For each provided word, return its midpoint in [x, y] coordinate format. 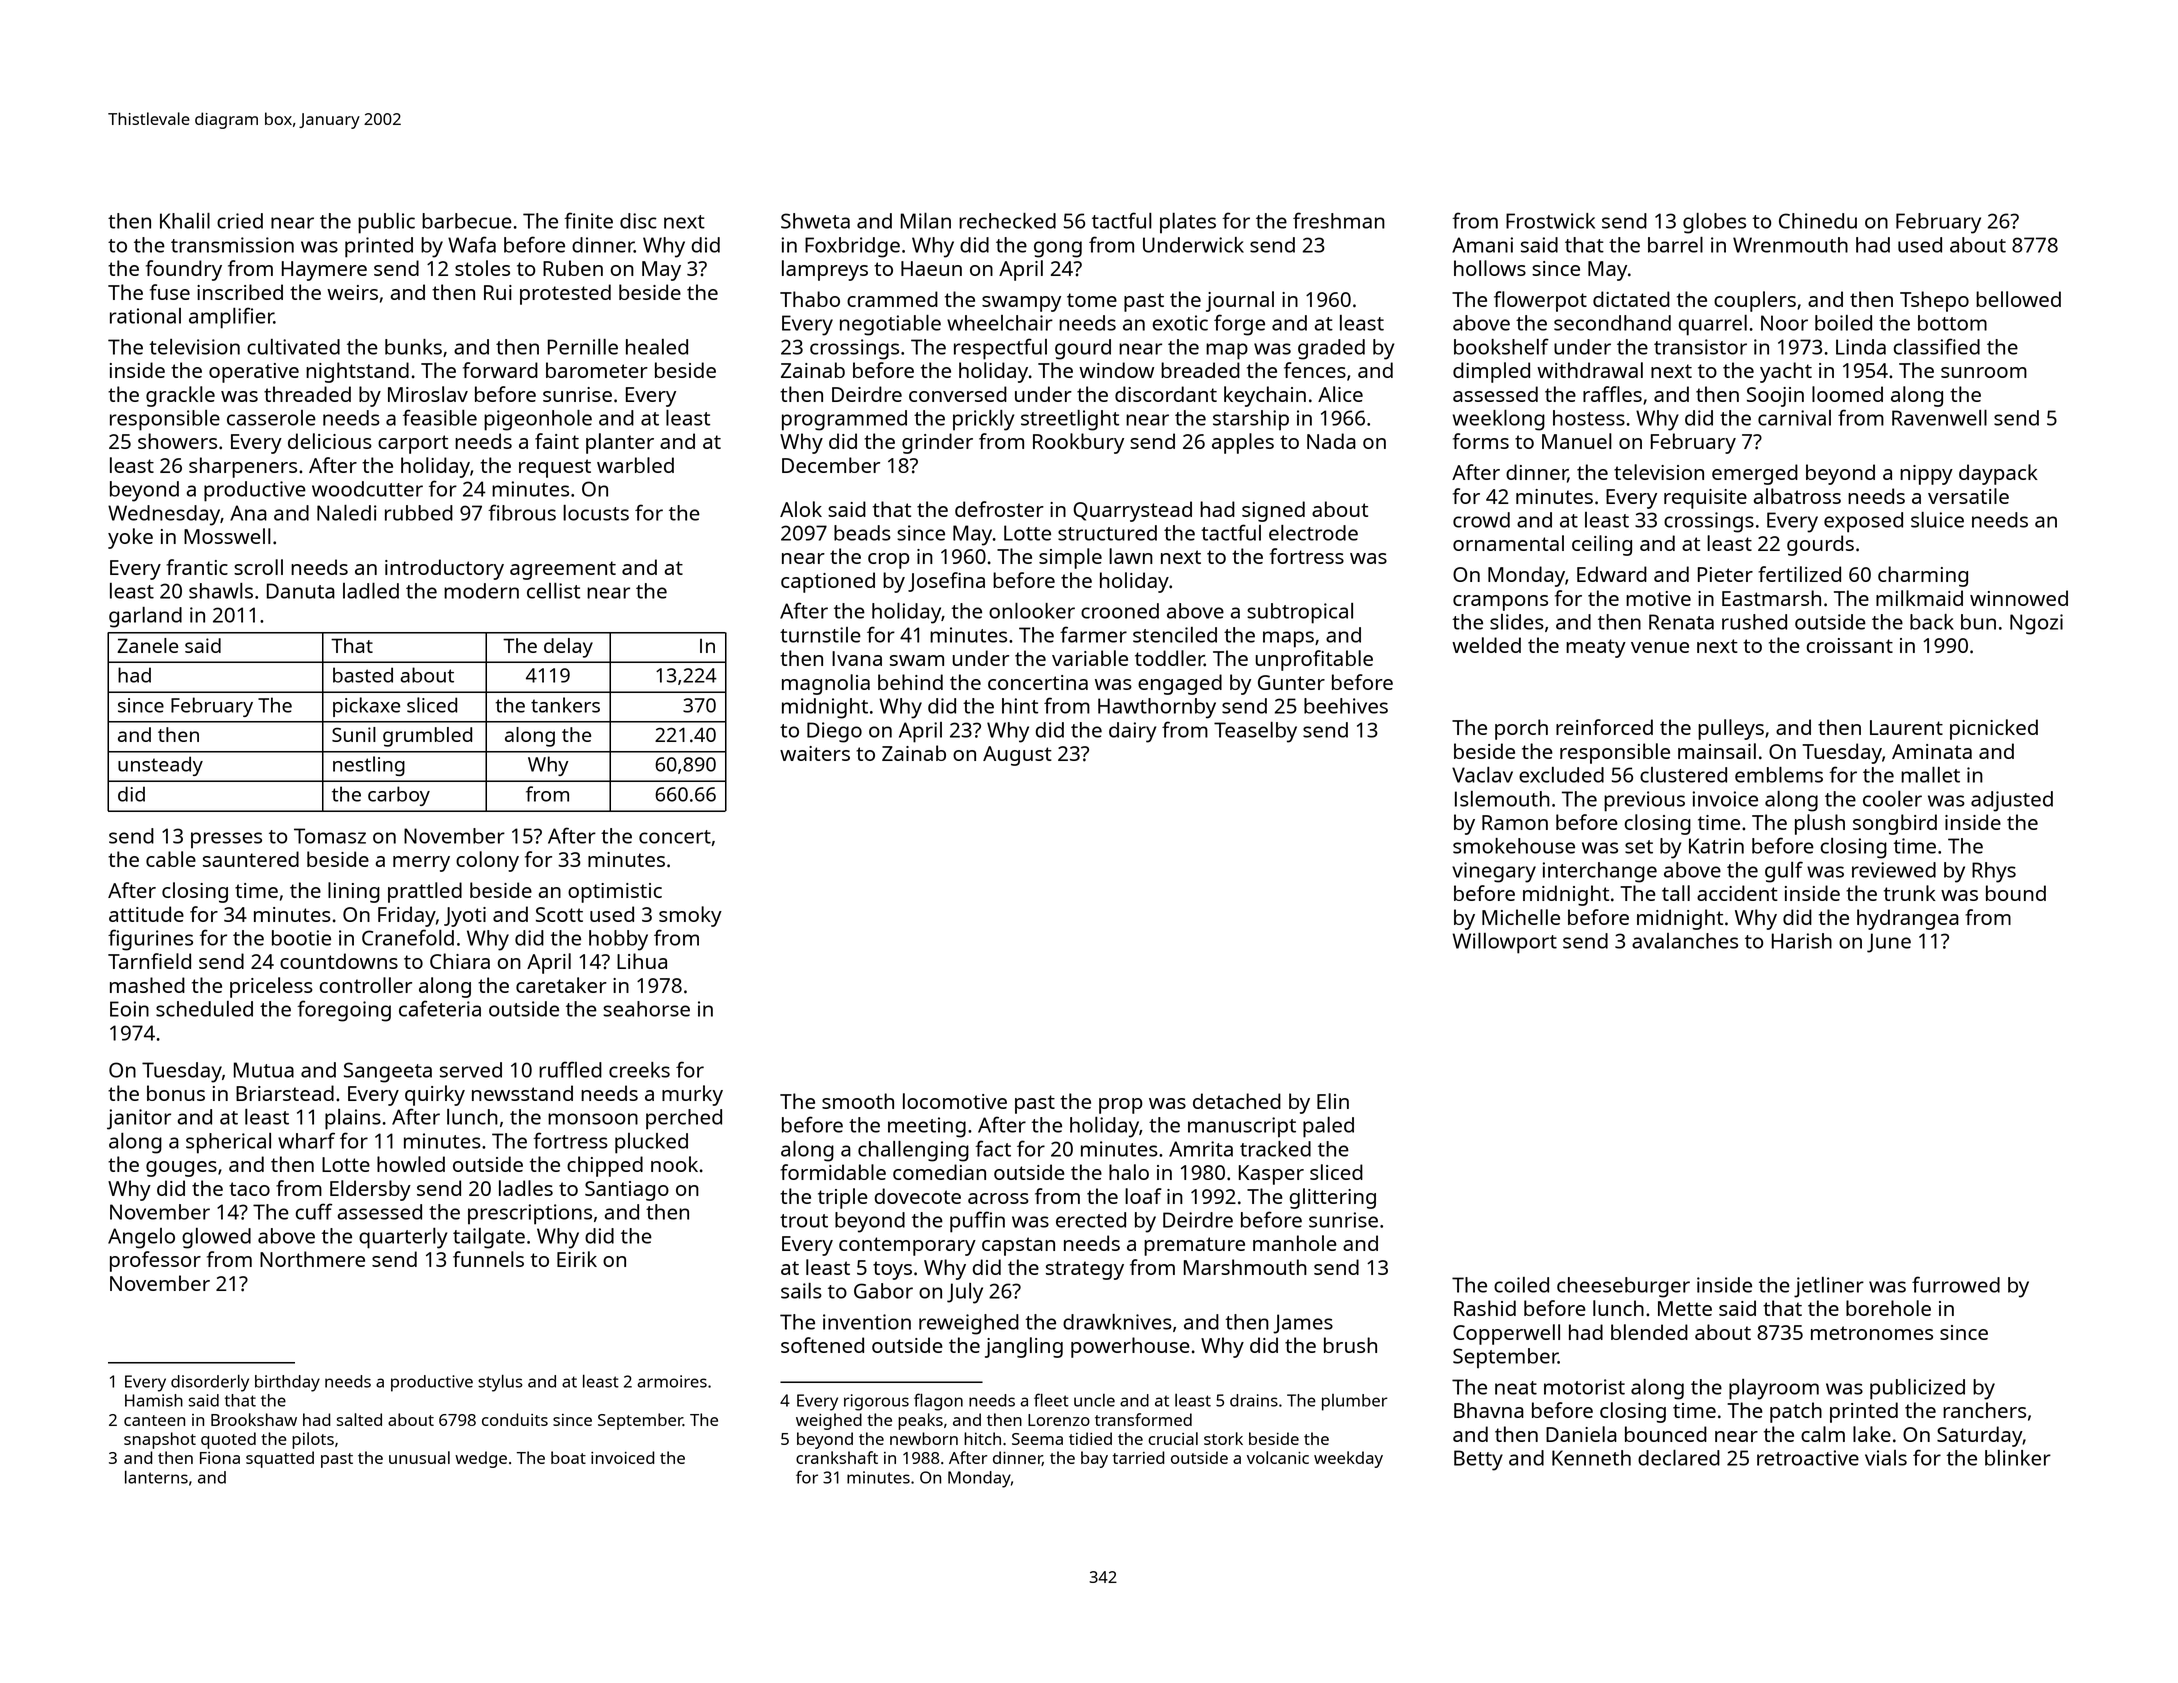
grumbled [427, 737]
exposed [1863, 522]
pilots [313, 1440]
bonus [176, 1093]
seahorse [646, 1009]
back [1932, 622]
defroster [999, 509]
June [1889, 943]
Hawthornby [1157, 708]
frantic [197, 567]
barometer [597, 370]
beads [862, 533]
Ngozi [2036, 624]
